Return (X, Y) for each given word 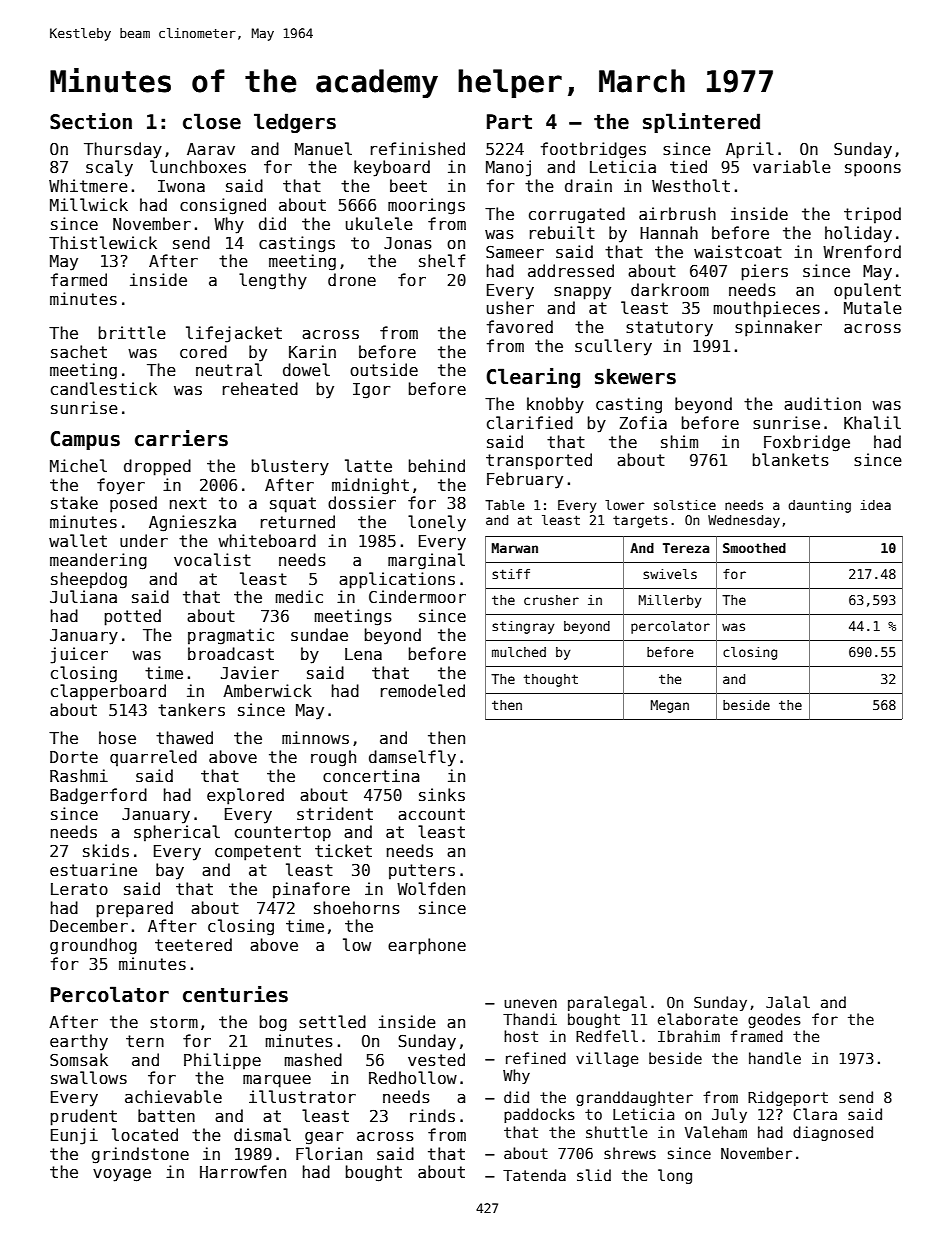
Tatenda (534, 1175)
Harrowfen (243, 1171)
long (675, 1176)
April (750, 150)
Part (509, 122)
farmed (79, 279)
